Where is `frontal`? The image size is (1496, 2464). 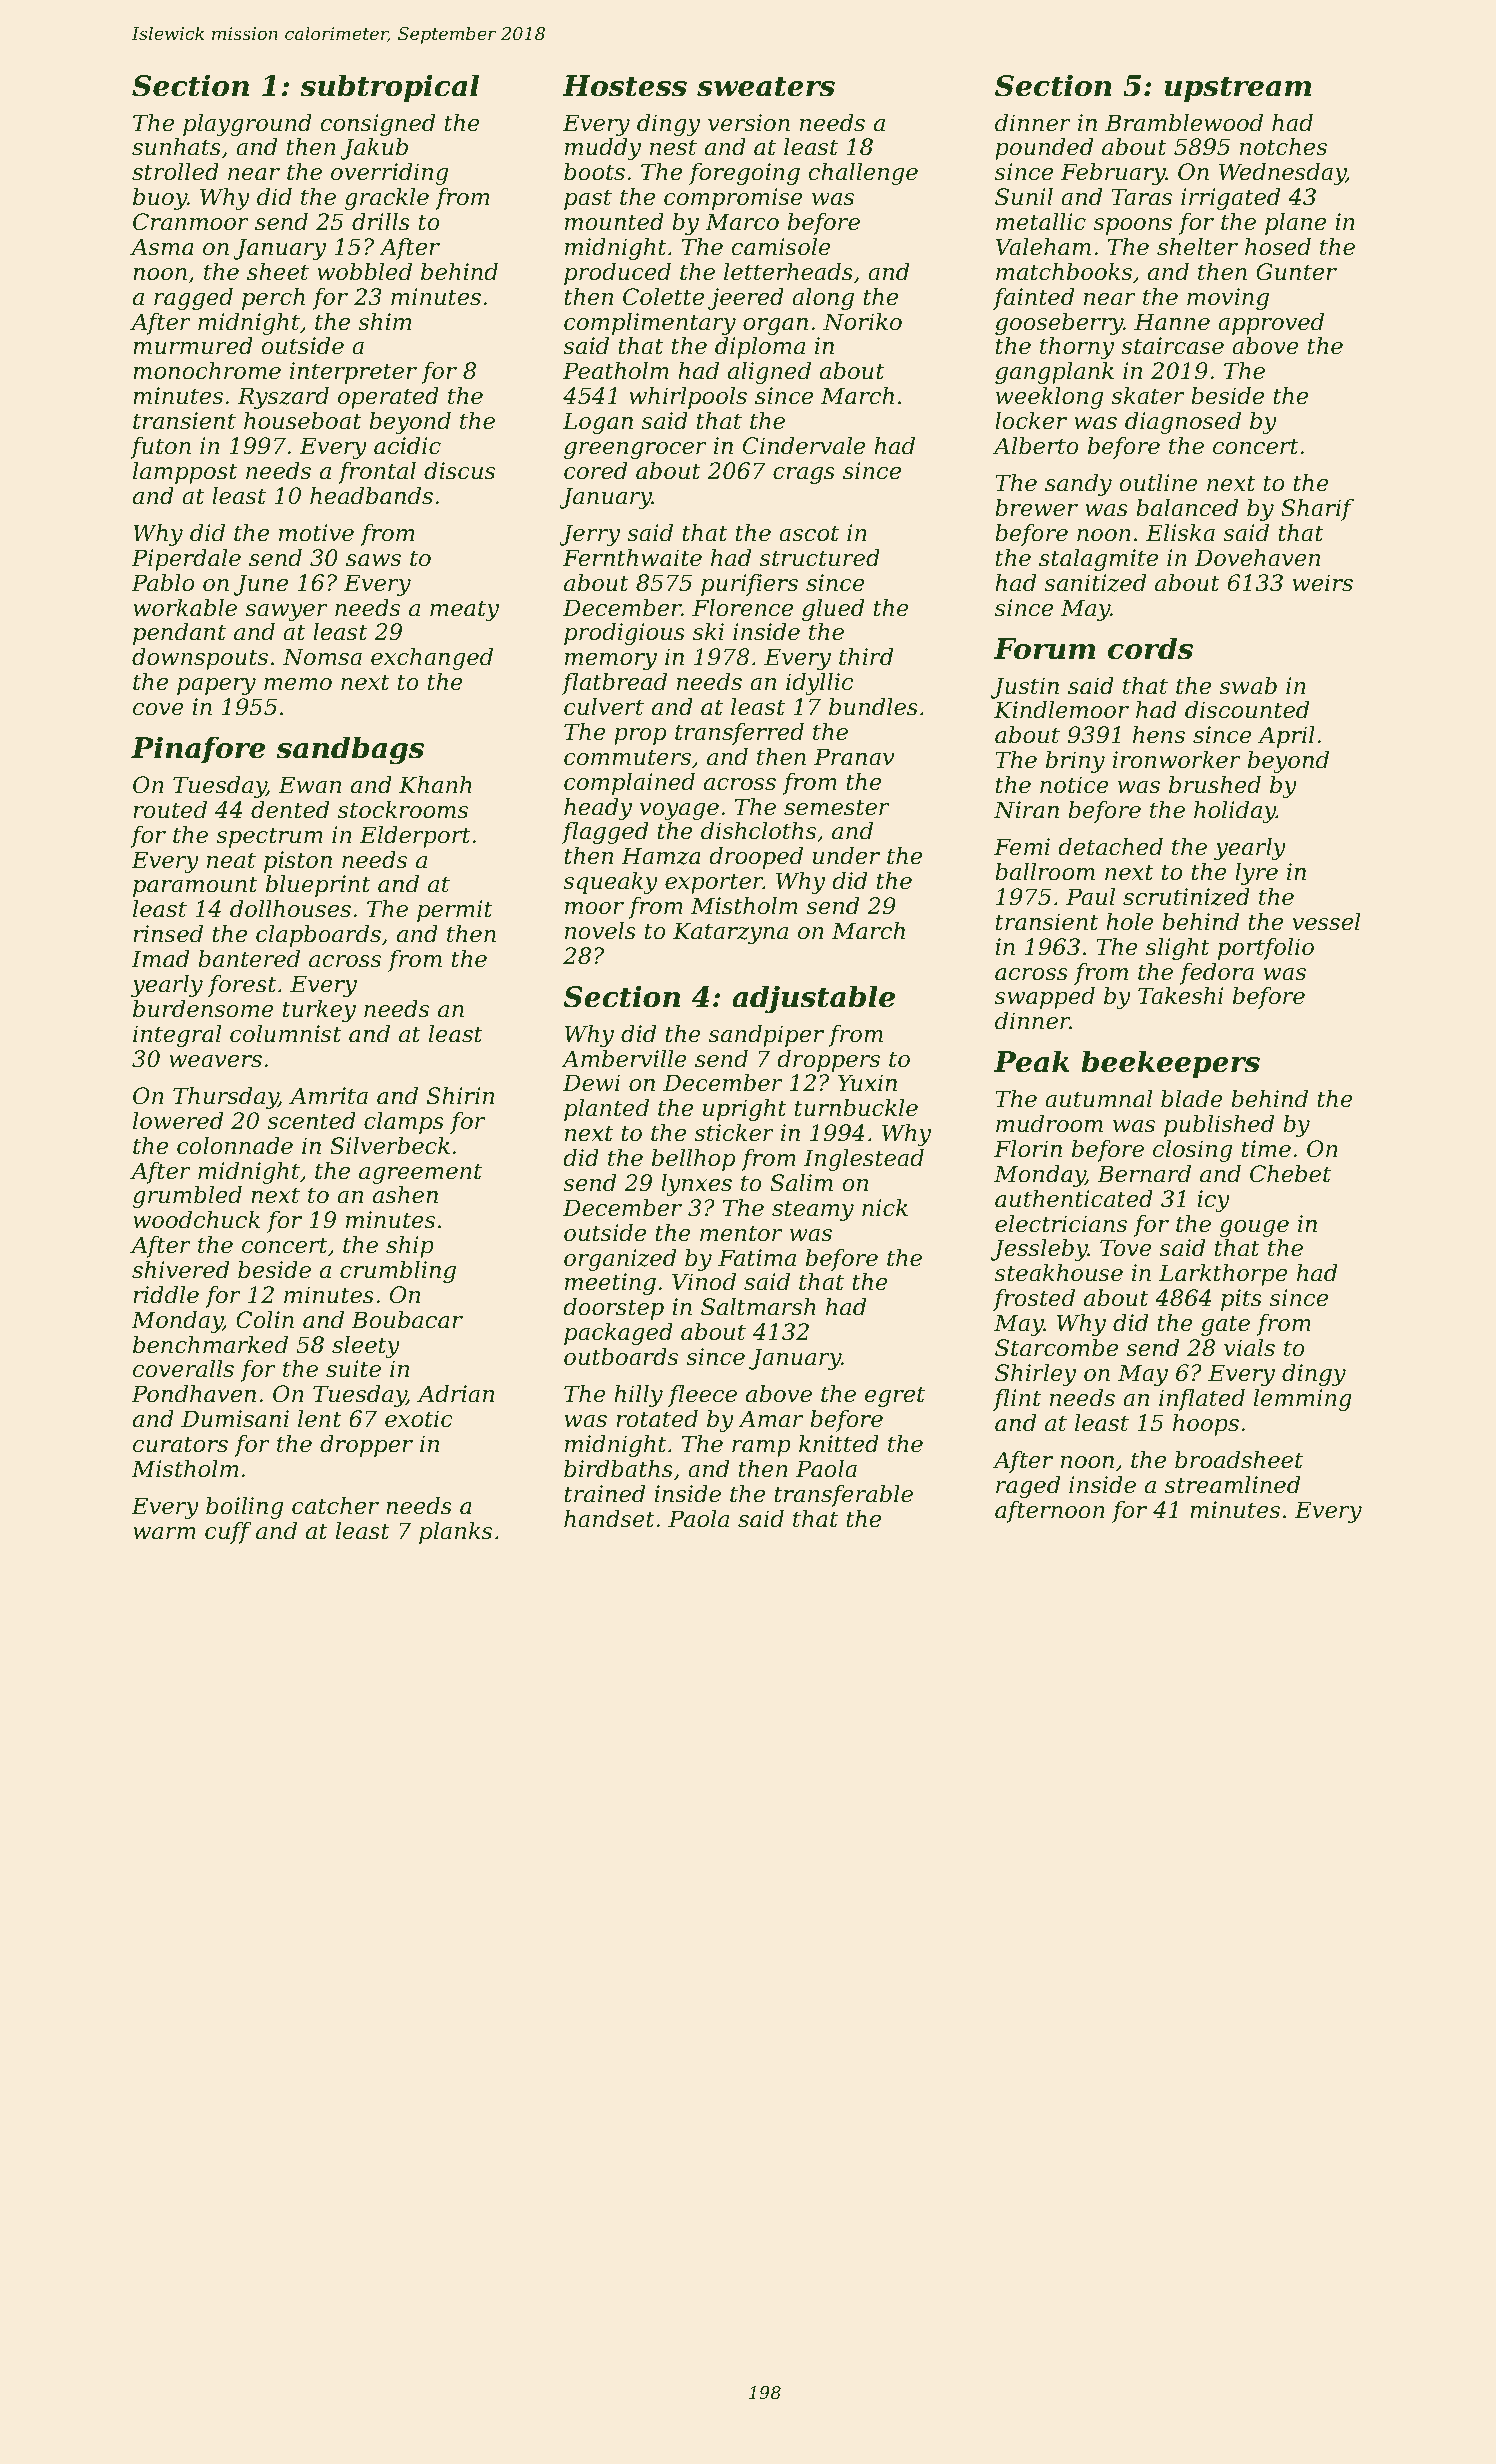
frontal is located at coordinates (377, 473).
